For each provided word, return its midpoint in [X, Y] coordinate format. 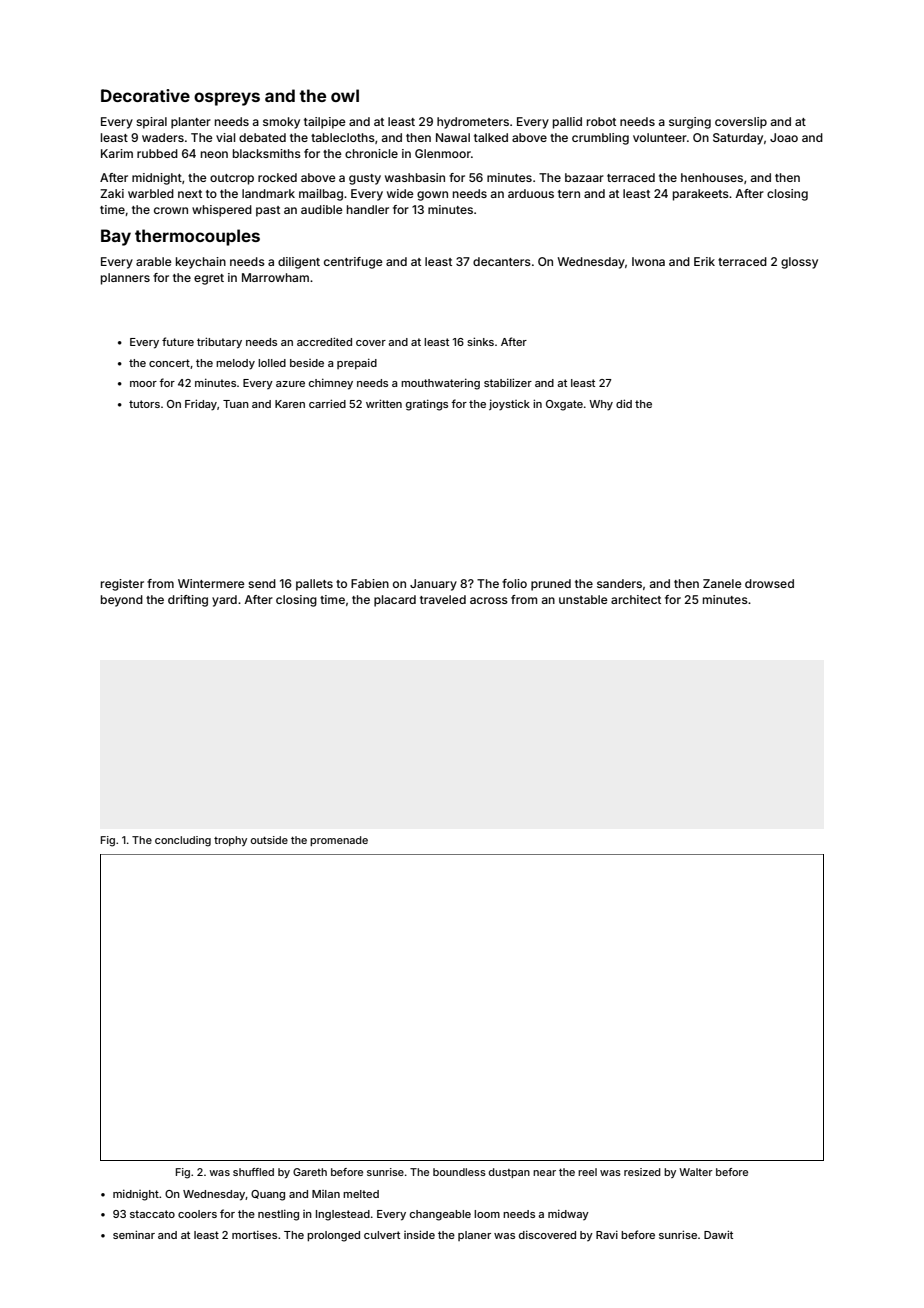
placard [395, 601]
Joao [784, 137]
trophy [230, 841]
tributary [219, 343]
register [122, 585]
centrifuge [353, 263]
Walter [696, 1172]
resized [642, 1172]
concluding [183, 841]
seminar [134, 1234]
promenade [339, 841]
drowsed [769, 583]
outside [269, 840]
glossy [799, 263]
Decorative [145, 95]
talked [491, 137]
